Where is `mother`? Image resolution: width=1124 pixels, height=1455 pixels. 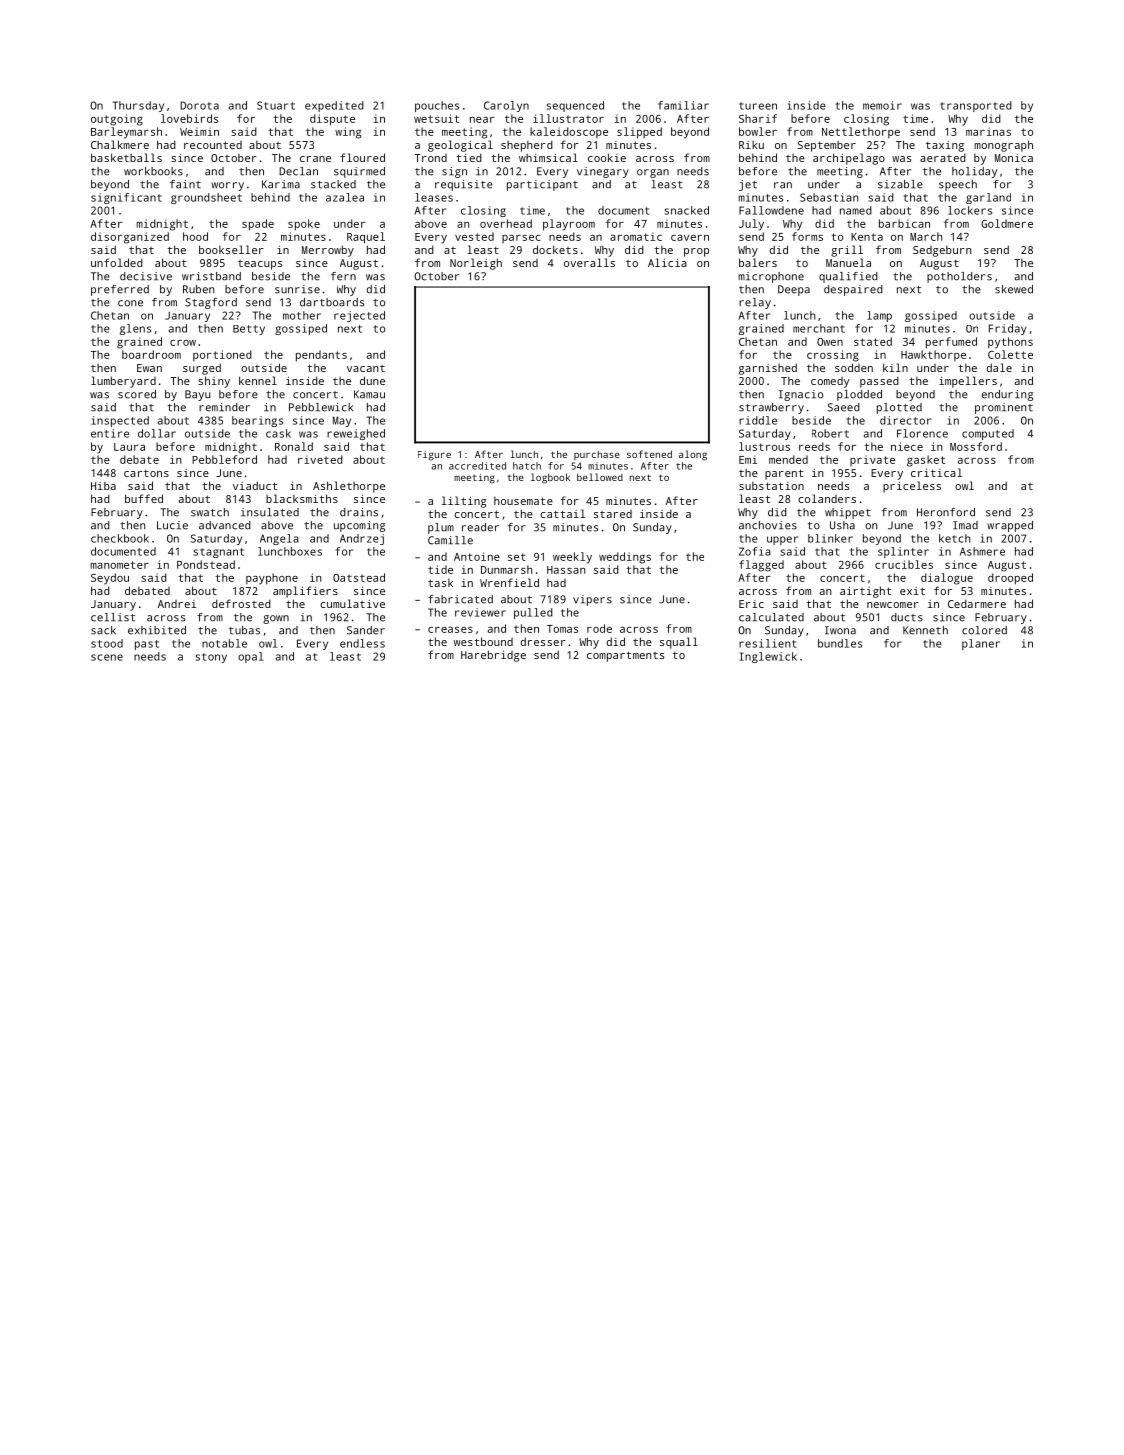
mother is located at coordinates (302, 315).
